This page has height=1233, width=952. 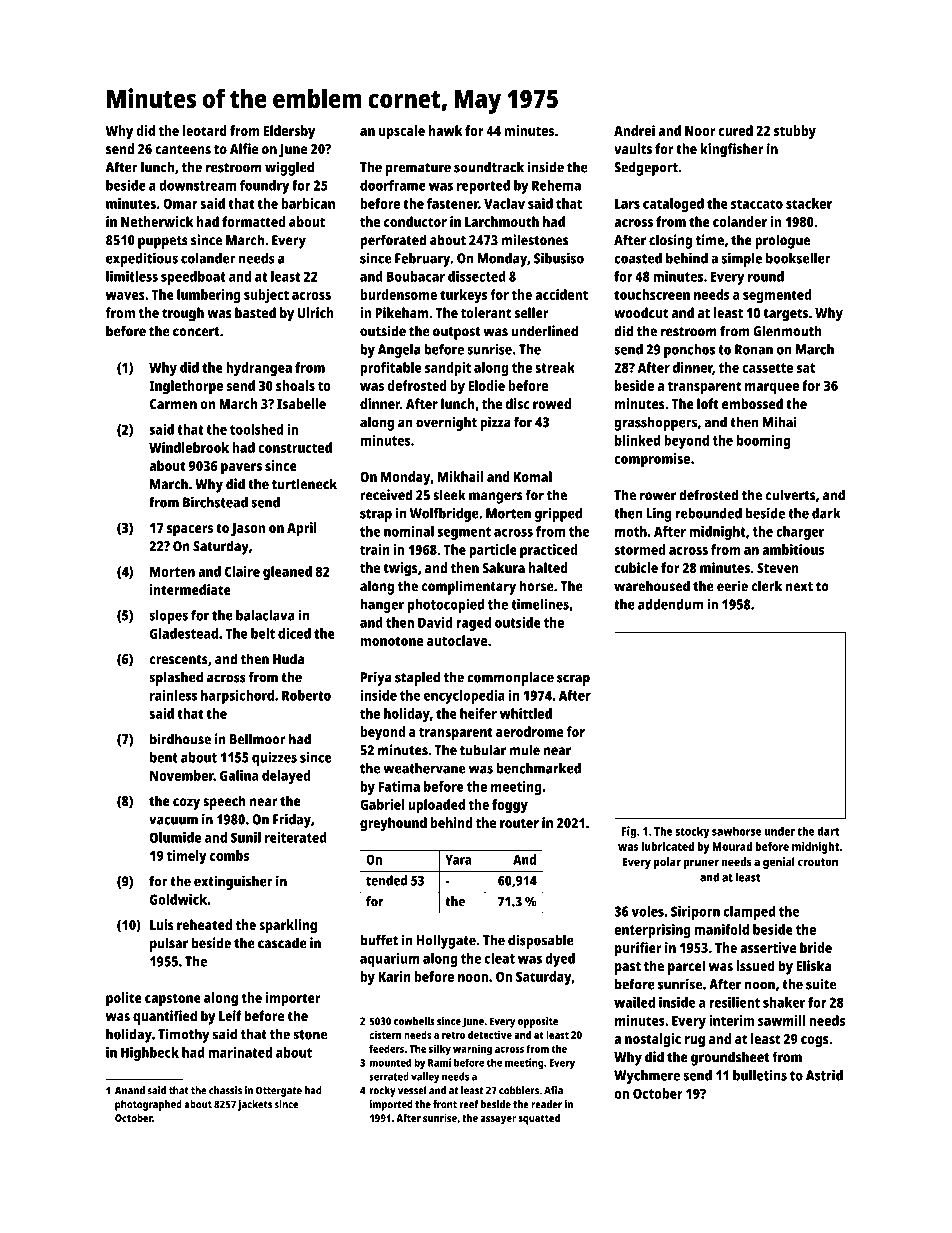 I want to click on marquee, so click(x=772, y=389).
